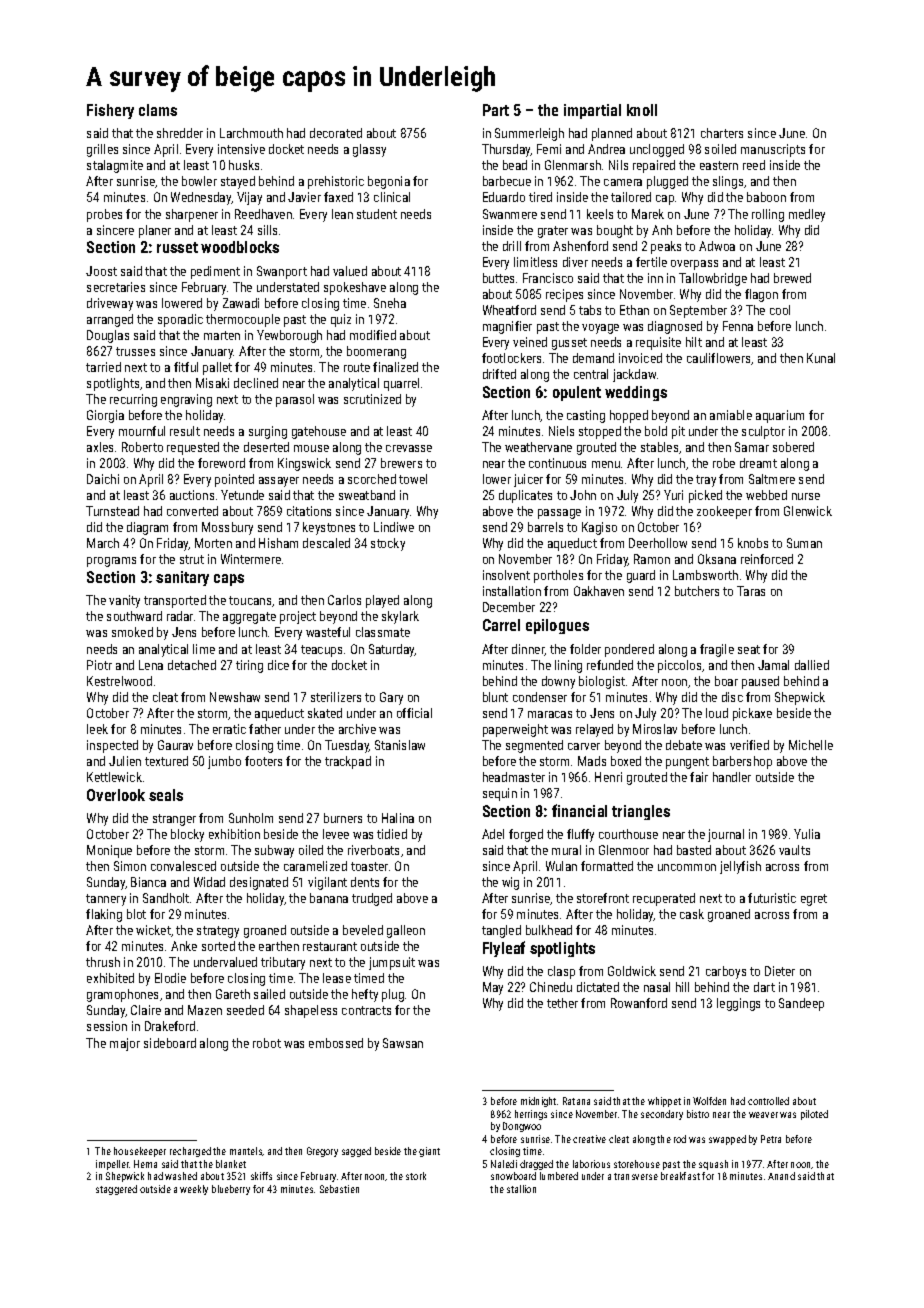 This image has height=1308, width=924. I want to click on mouse, so click(311, 448).
